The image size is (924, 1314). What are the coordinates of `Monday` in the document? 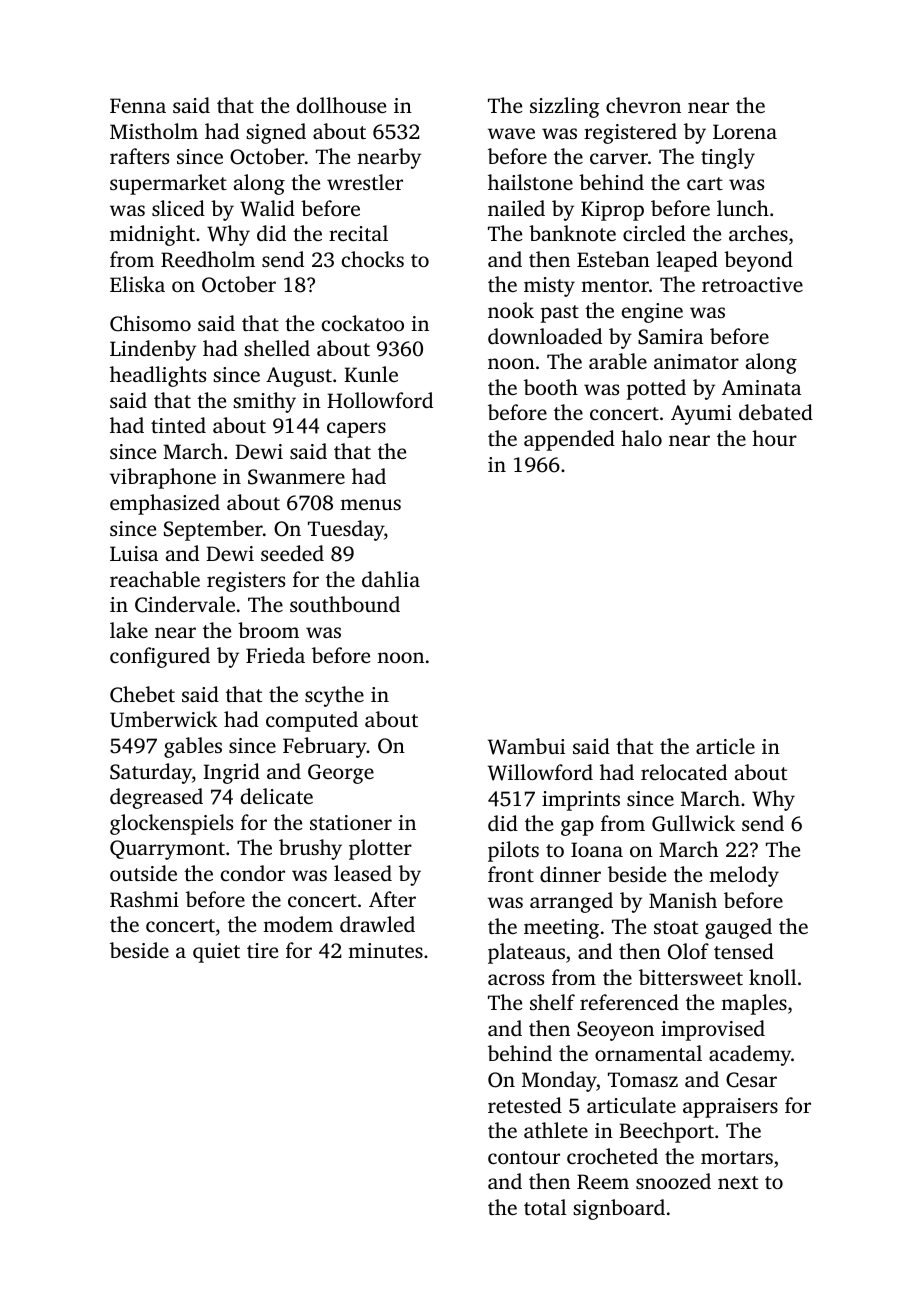 It's located at (559, 1081).
